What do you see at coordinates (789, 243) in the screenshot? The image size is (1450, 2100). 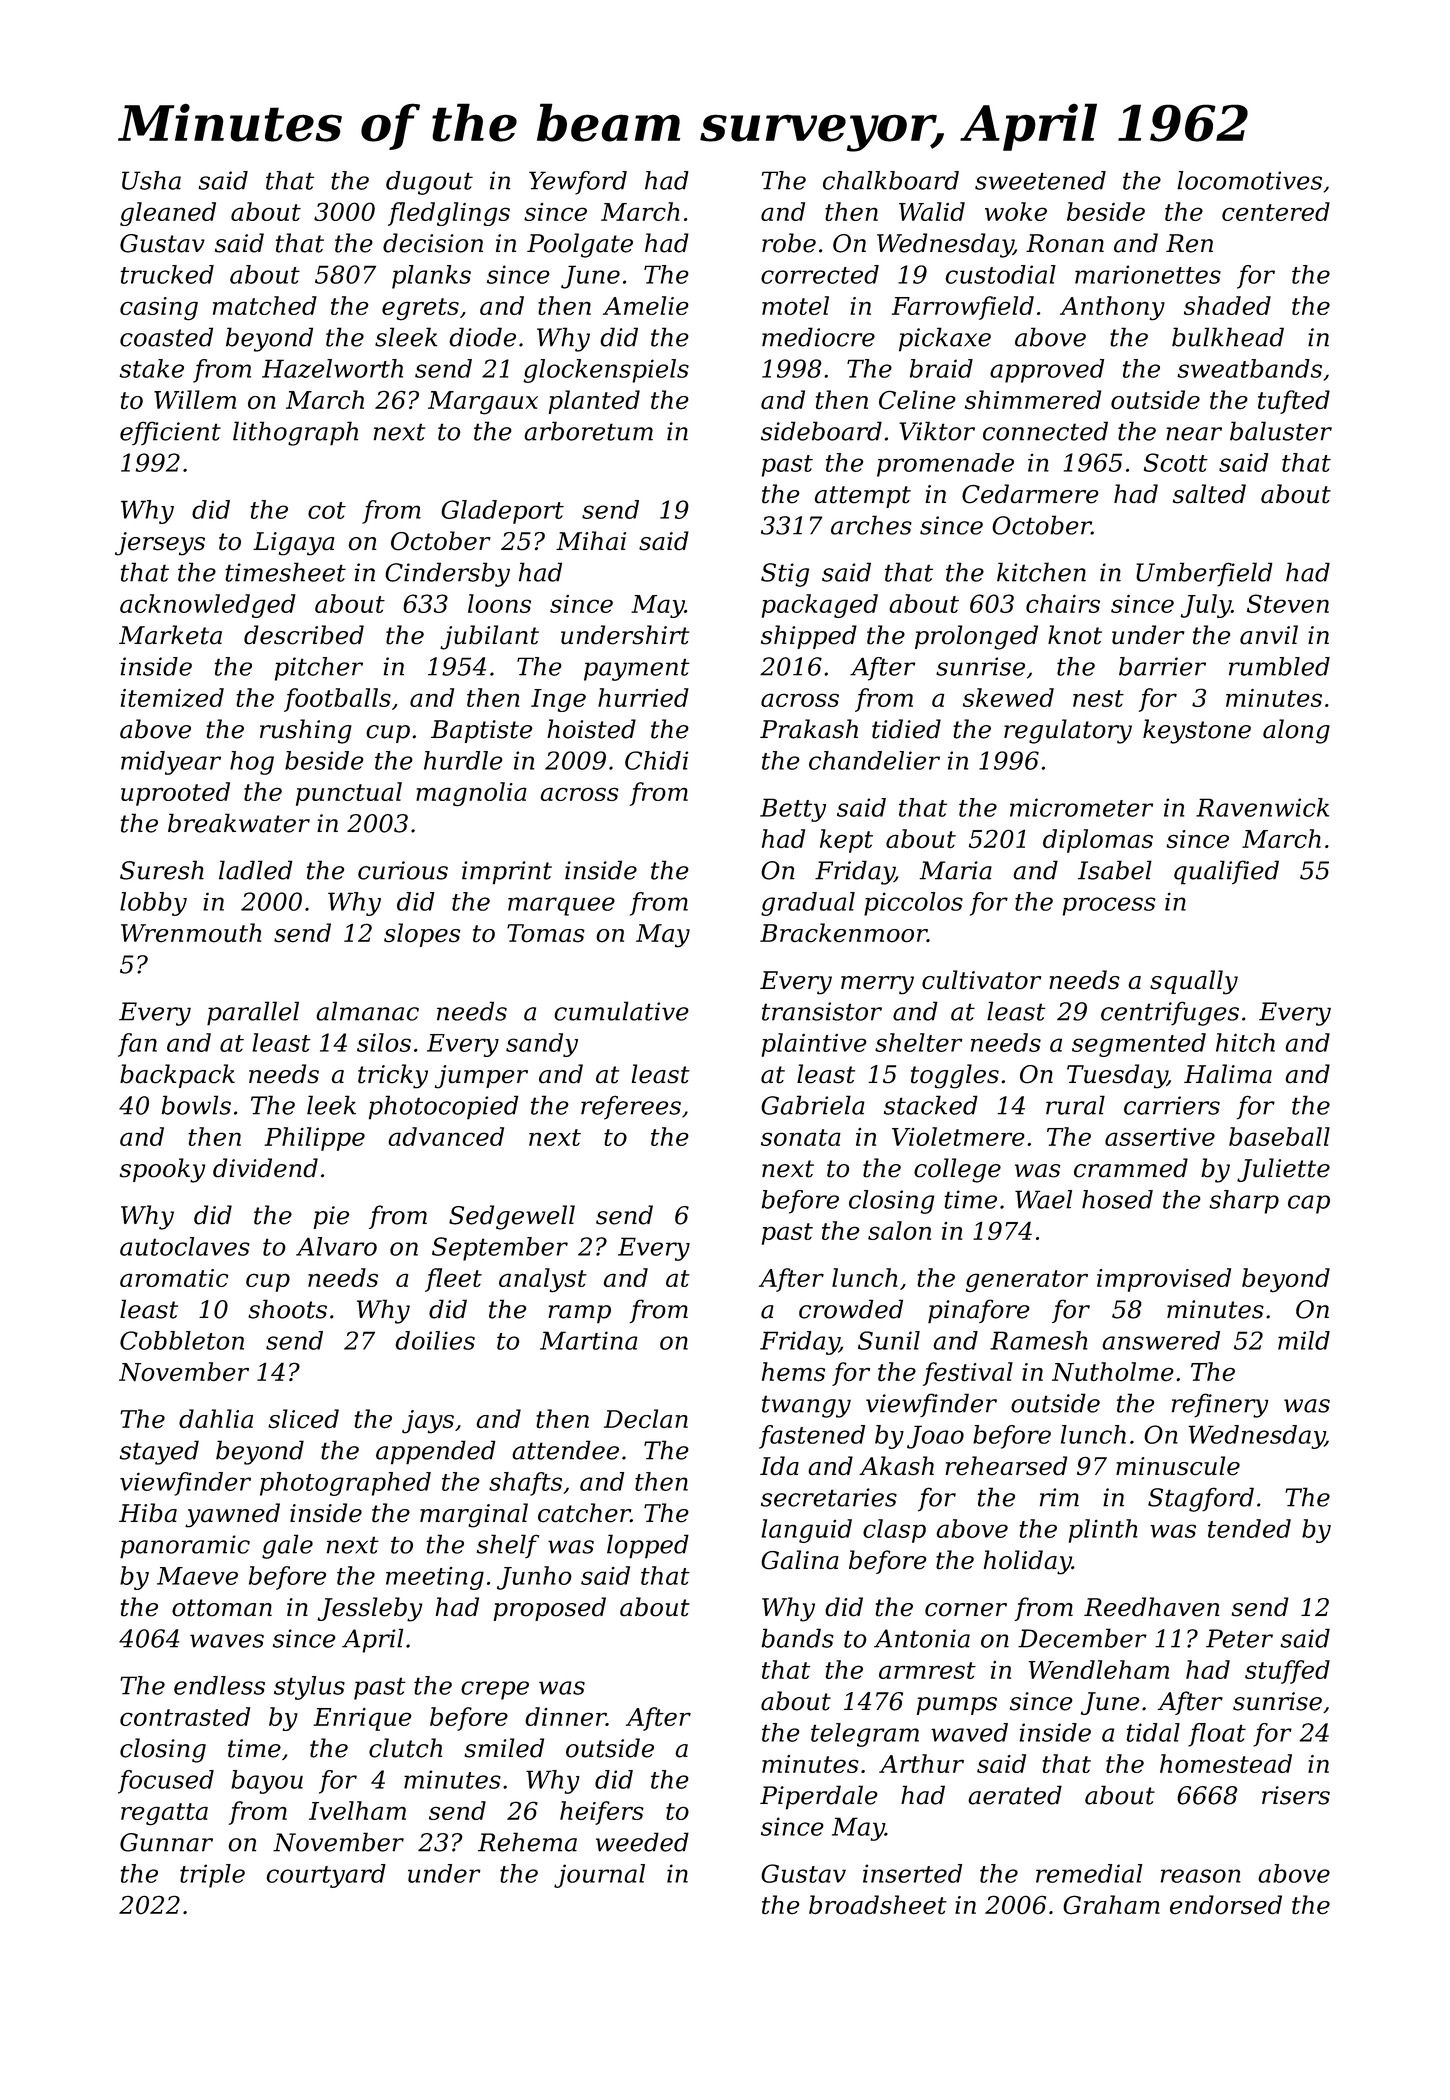 I see `robe` at bounding box center [789, 243].
